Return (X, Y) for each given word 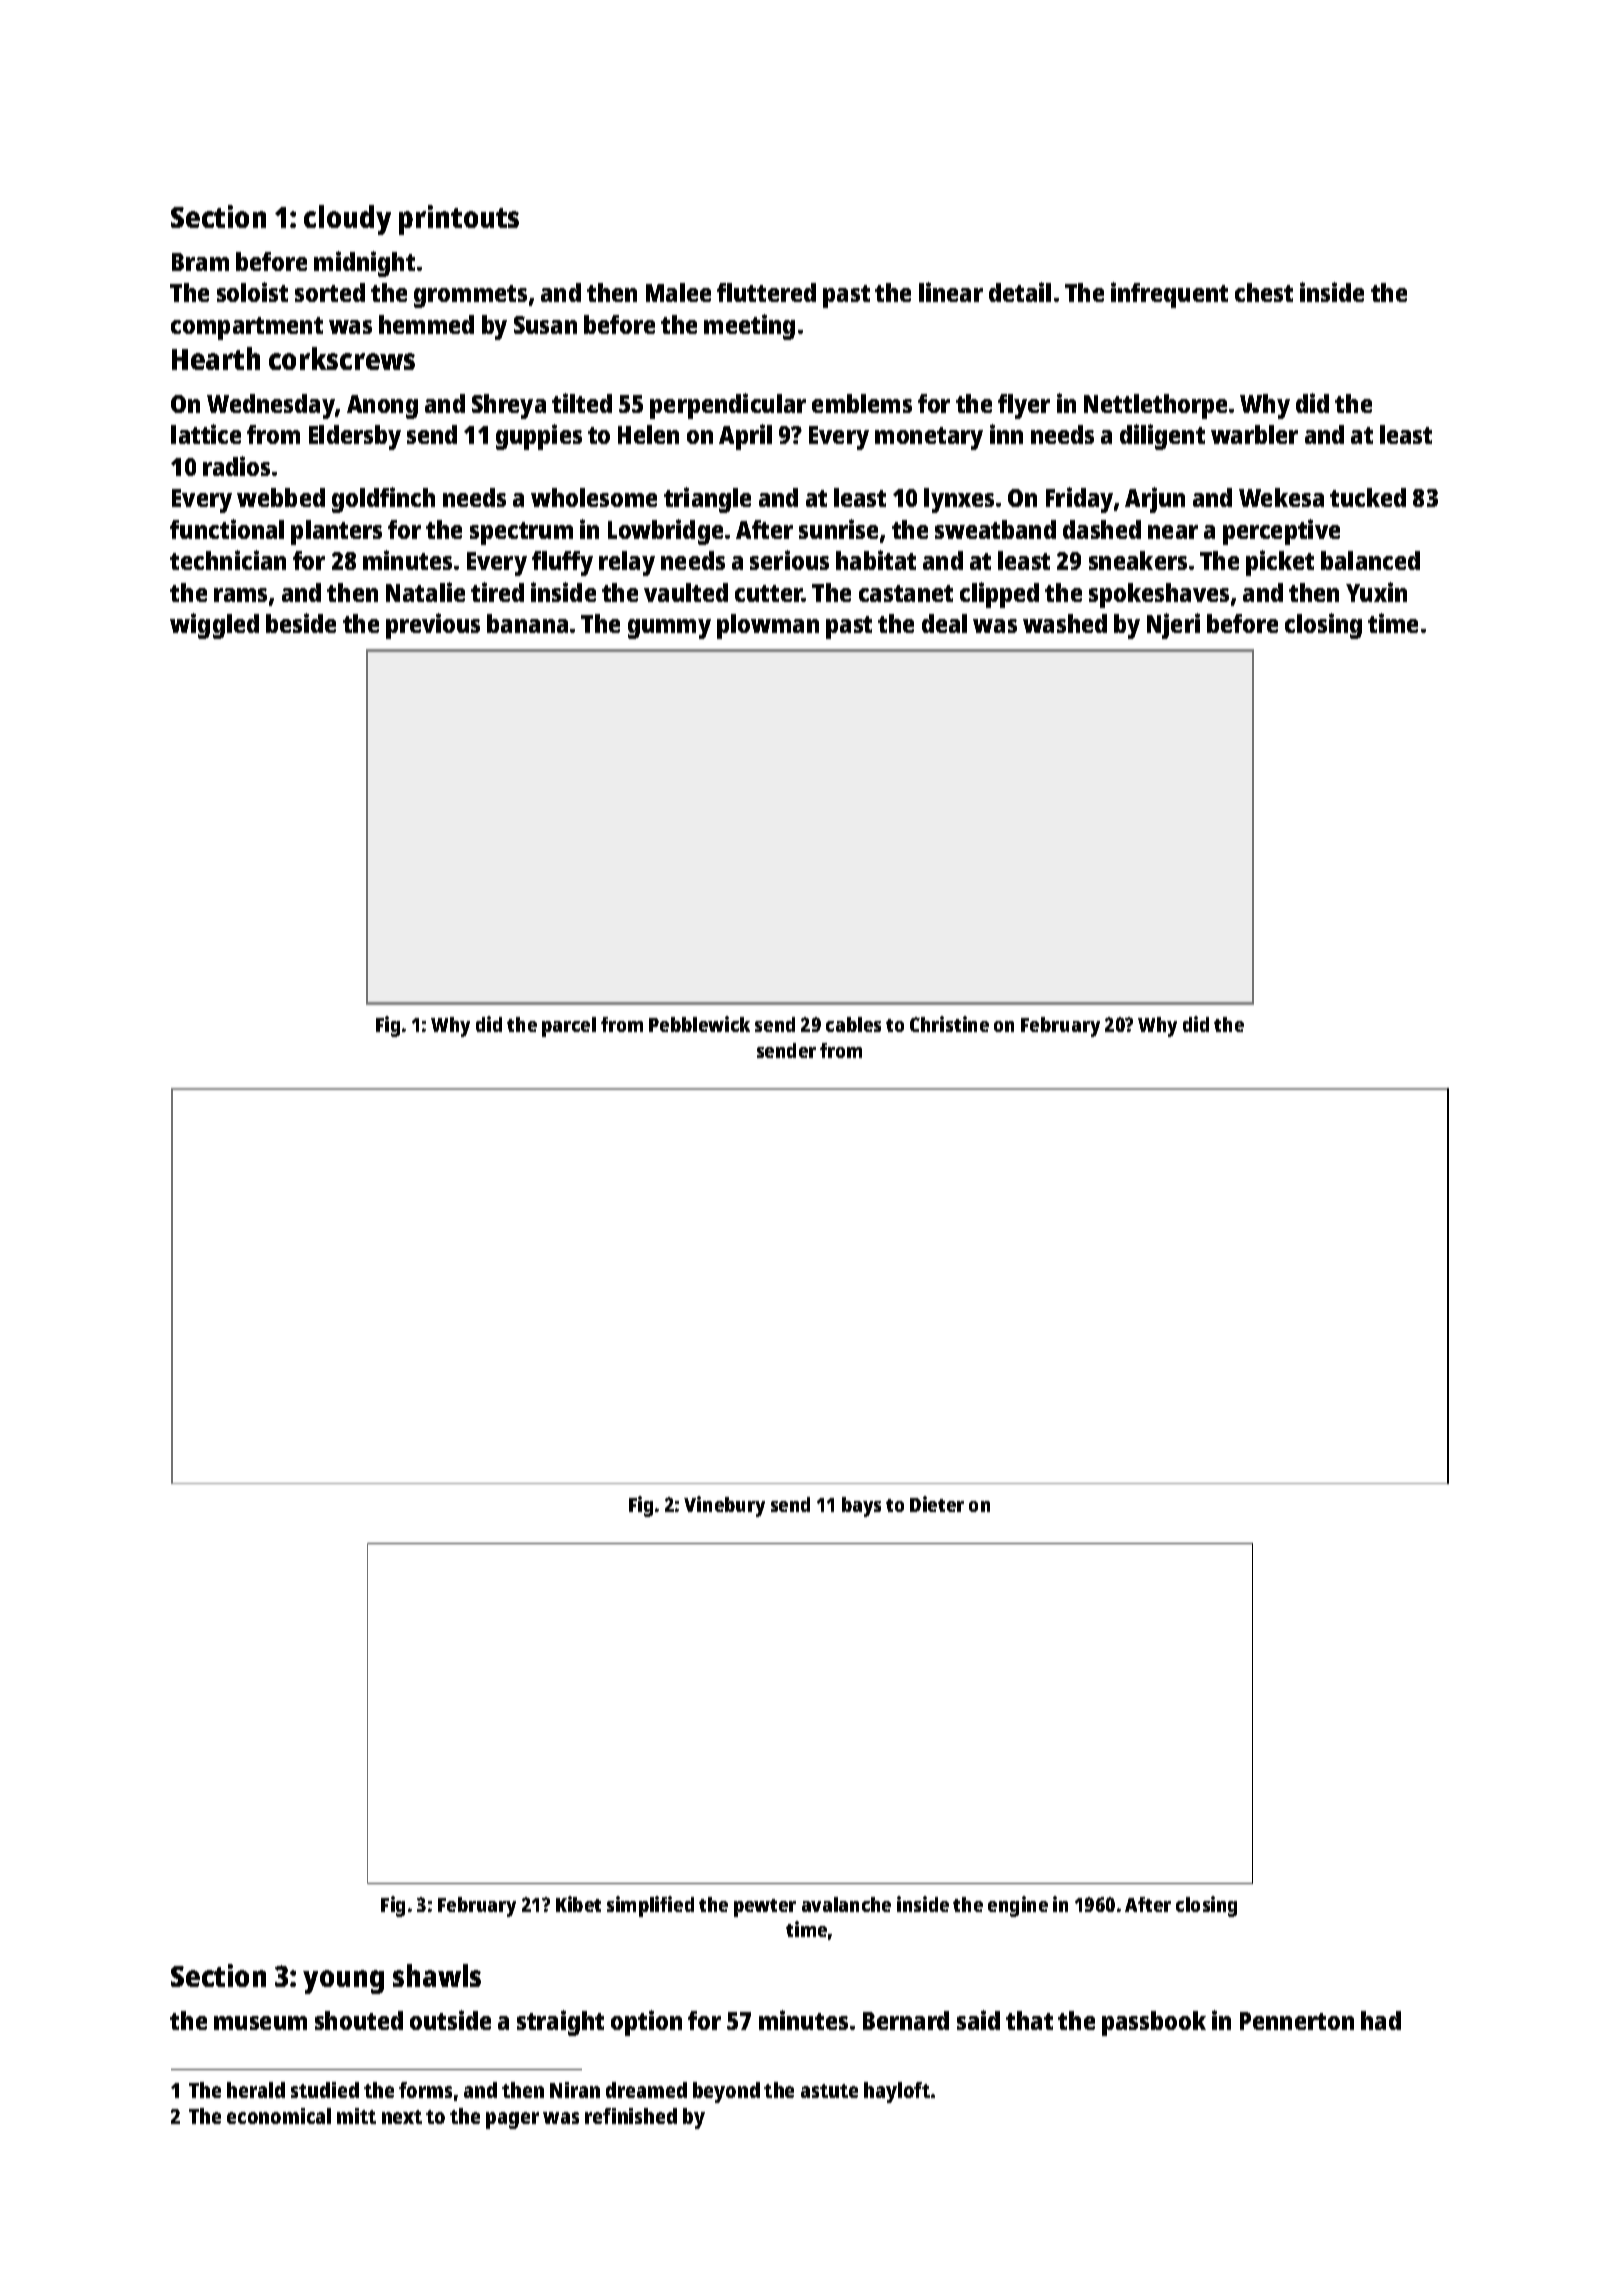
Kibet (578, 1904)
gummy (669, 629)
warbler (1254, 434)
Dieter (937, 1504)
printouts (459, 220)
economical (279, 2116)
